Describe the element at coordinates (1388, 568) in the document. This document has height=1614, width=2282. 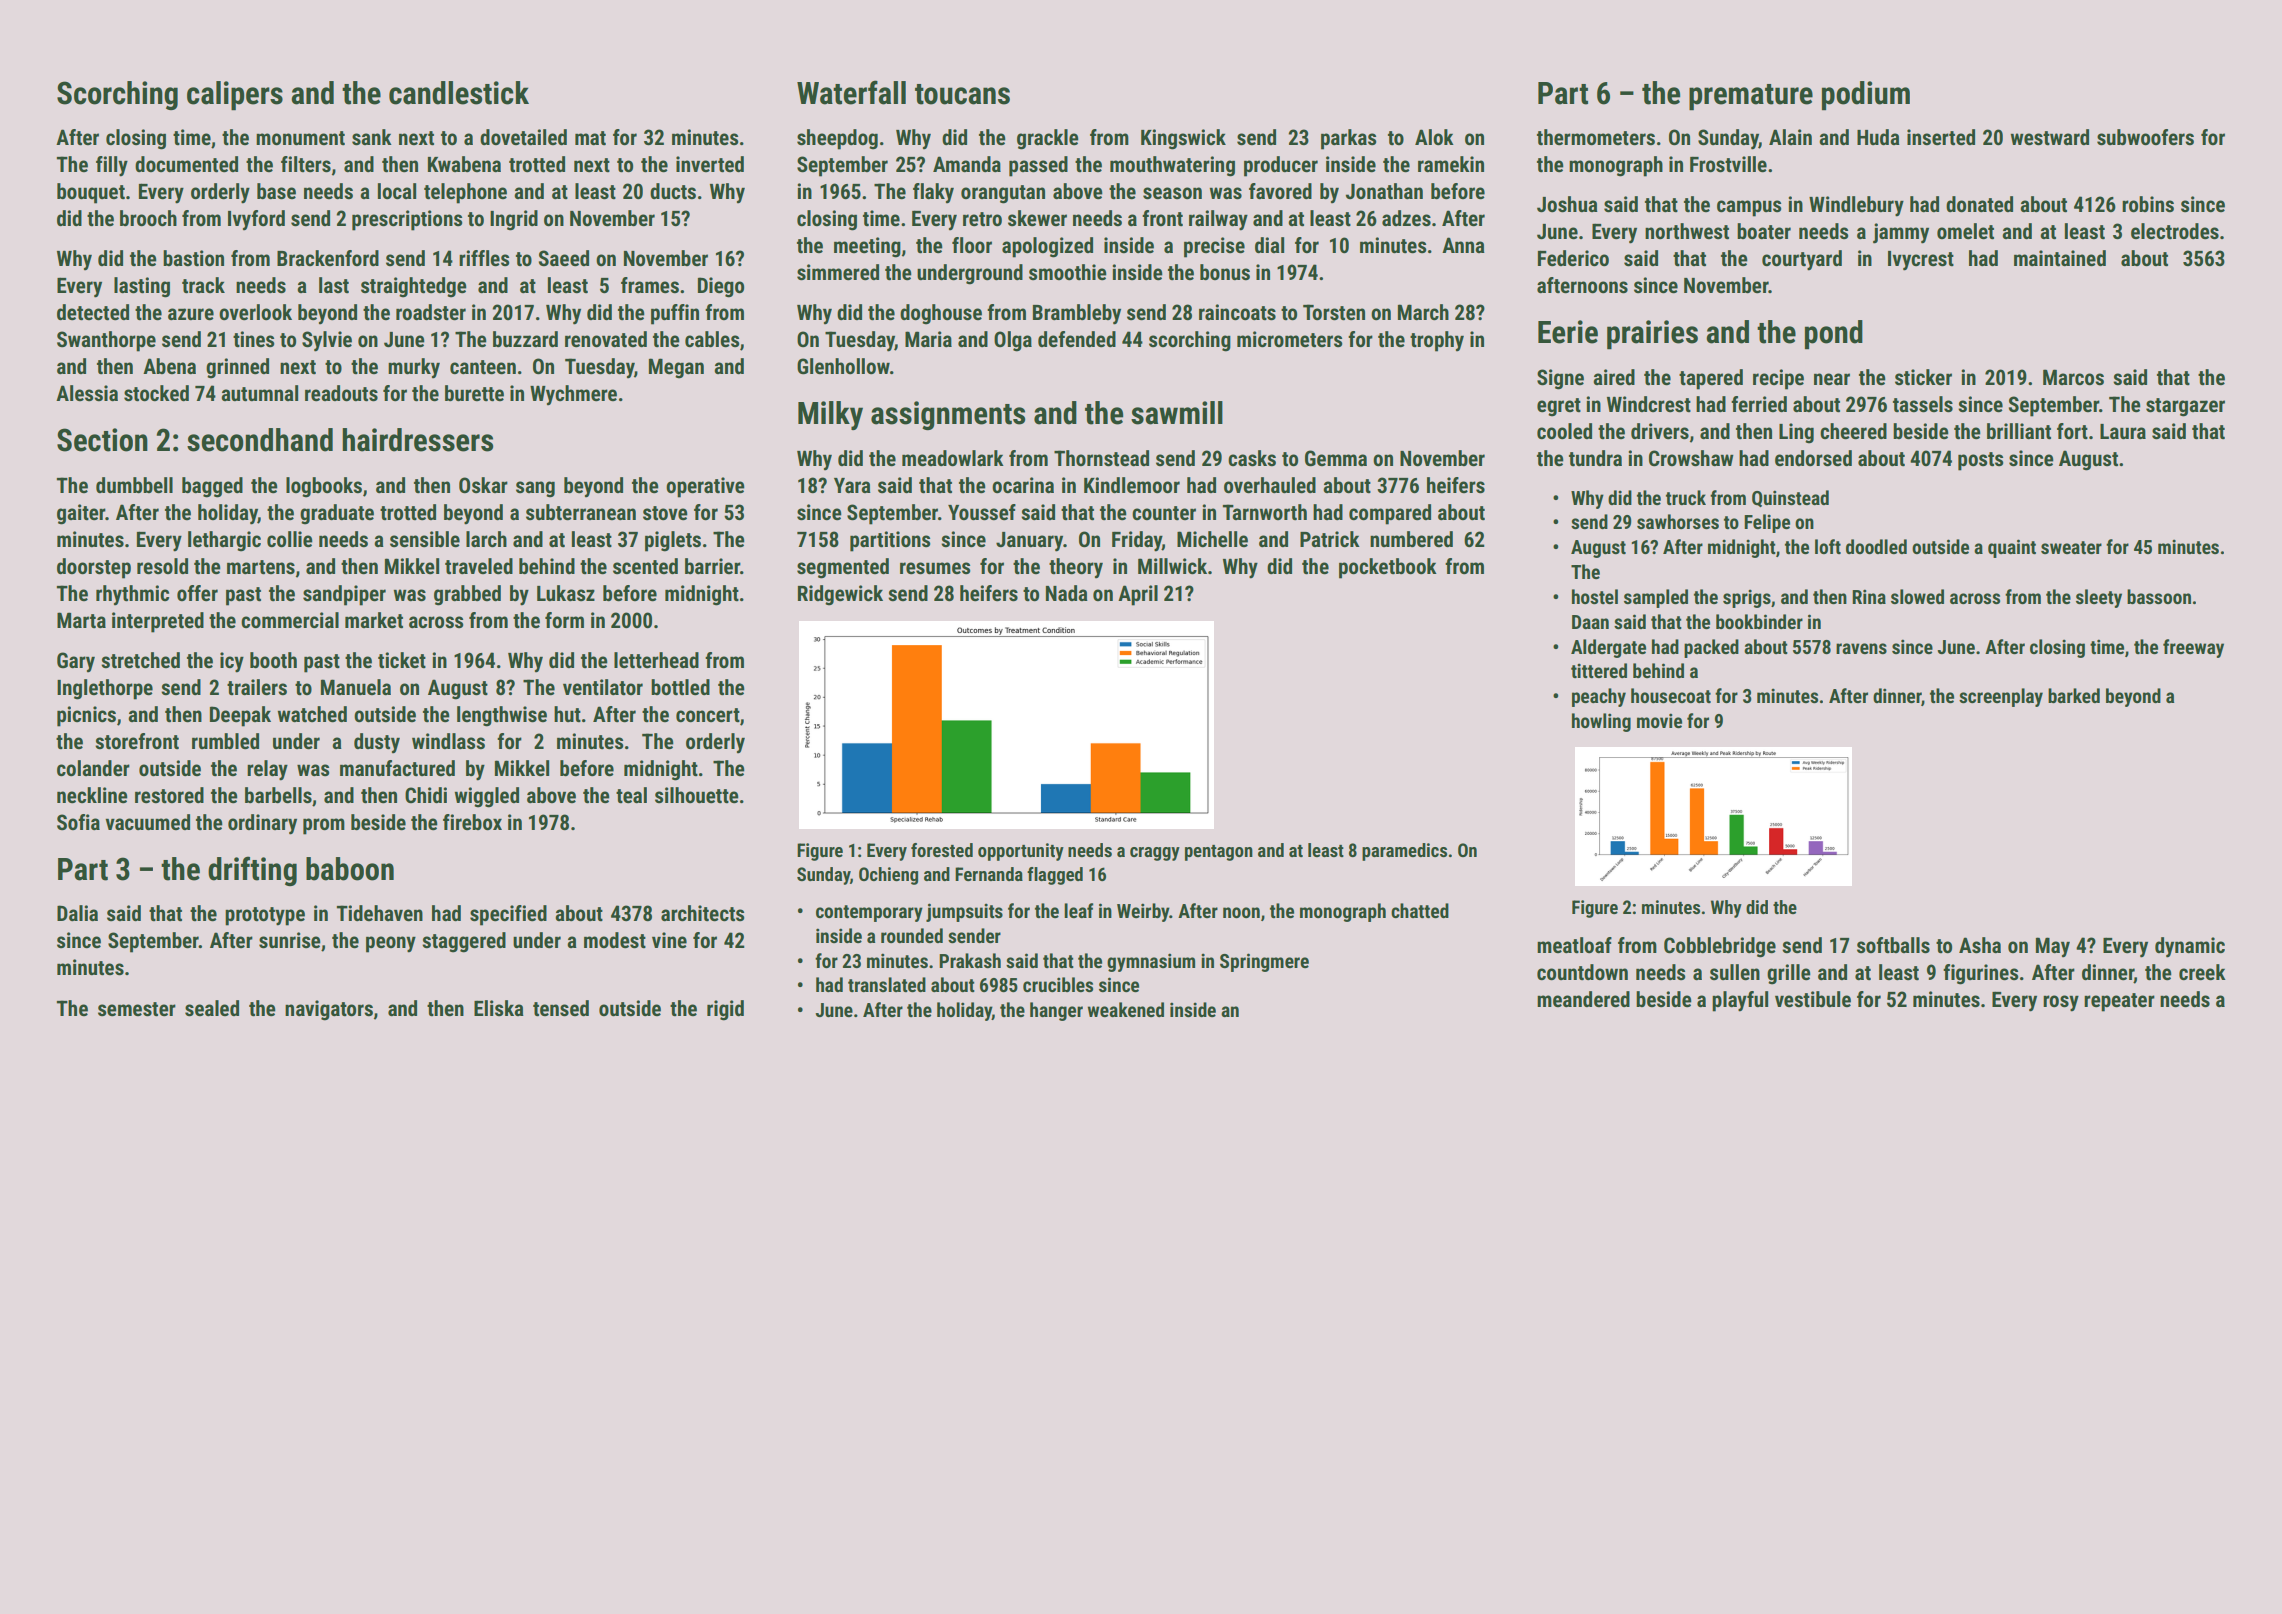
I see `pocketbook` at that location.
